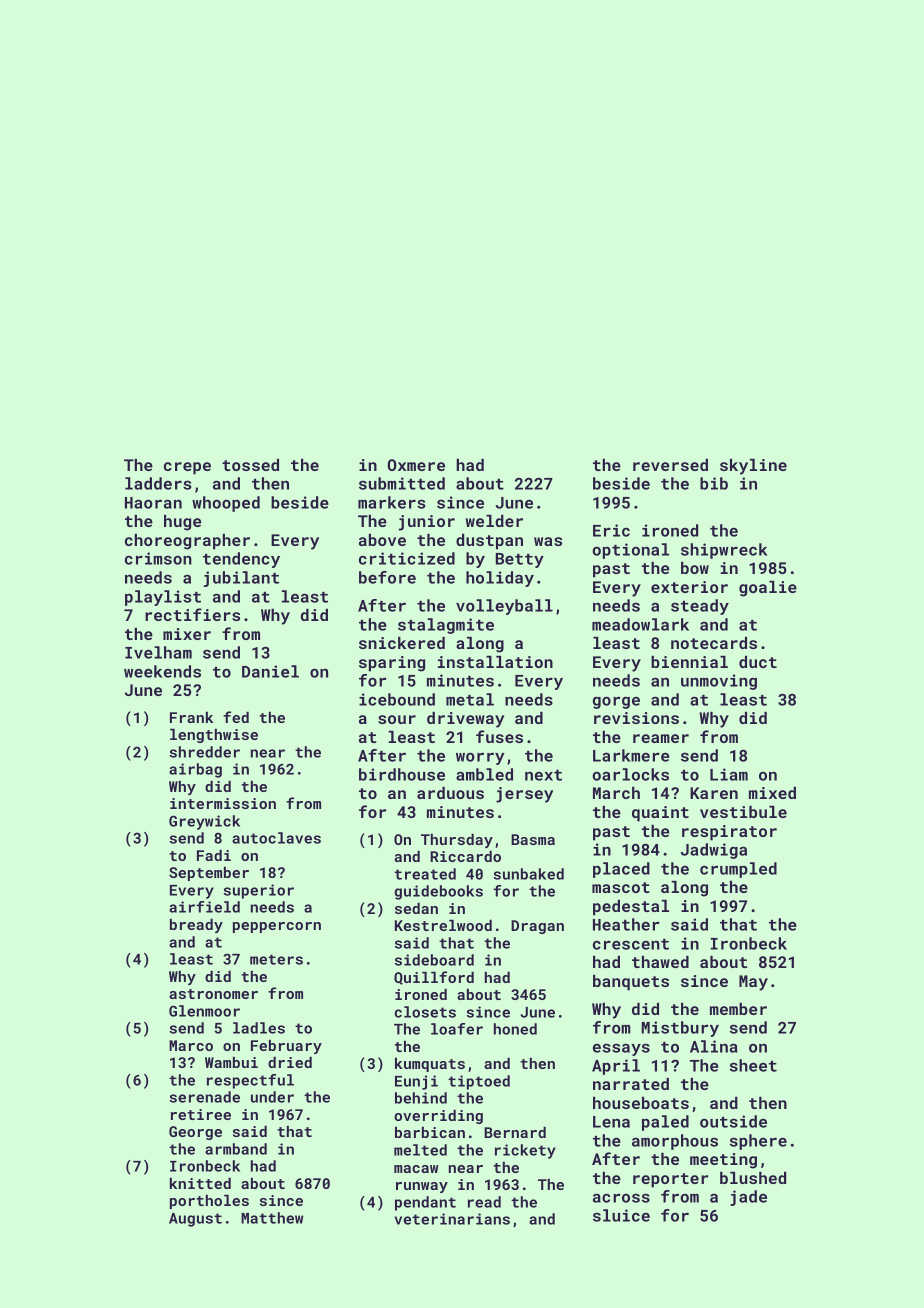 This page has width=924, height=1308. I want to click on ladles, so click(259, 1028).
